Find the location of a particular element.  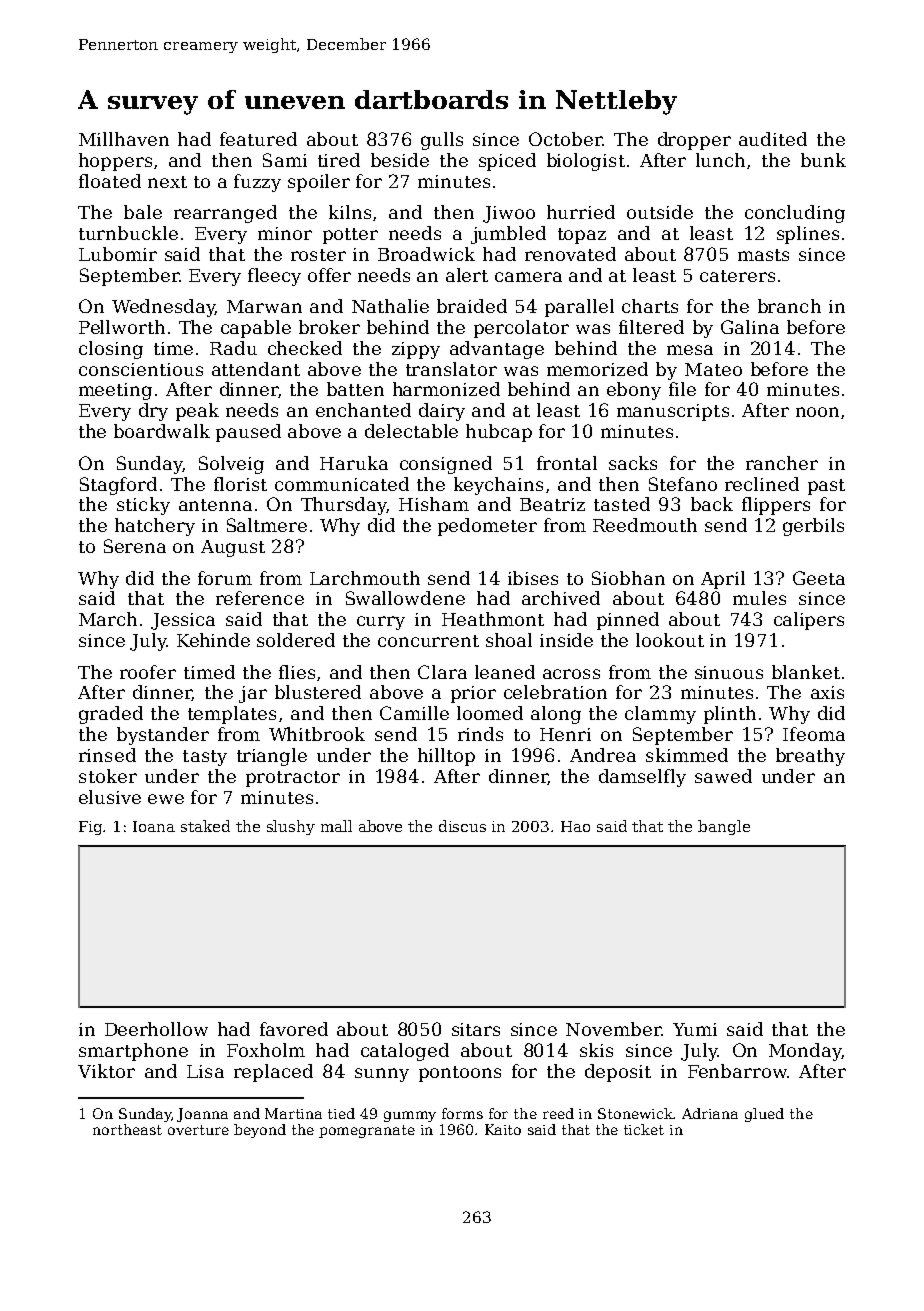

Geeta is located at coordinates (819, 578).
